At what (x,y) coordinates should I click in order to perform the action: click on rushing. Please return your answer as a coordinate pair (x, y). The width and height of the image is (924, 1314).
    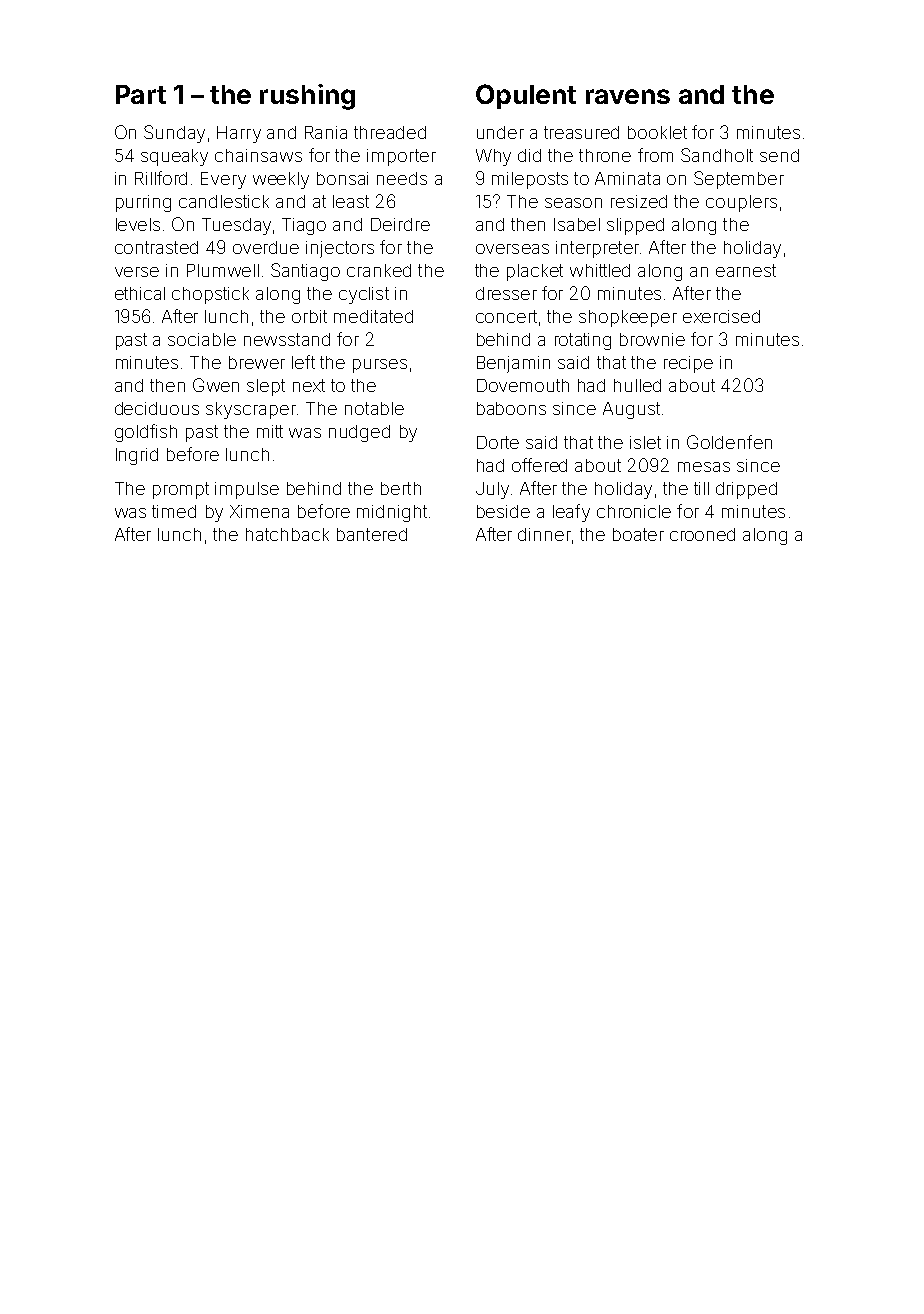
    Looking at the image, I should click on (307, 97).
